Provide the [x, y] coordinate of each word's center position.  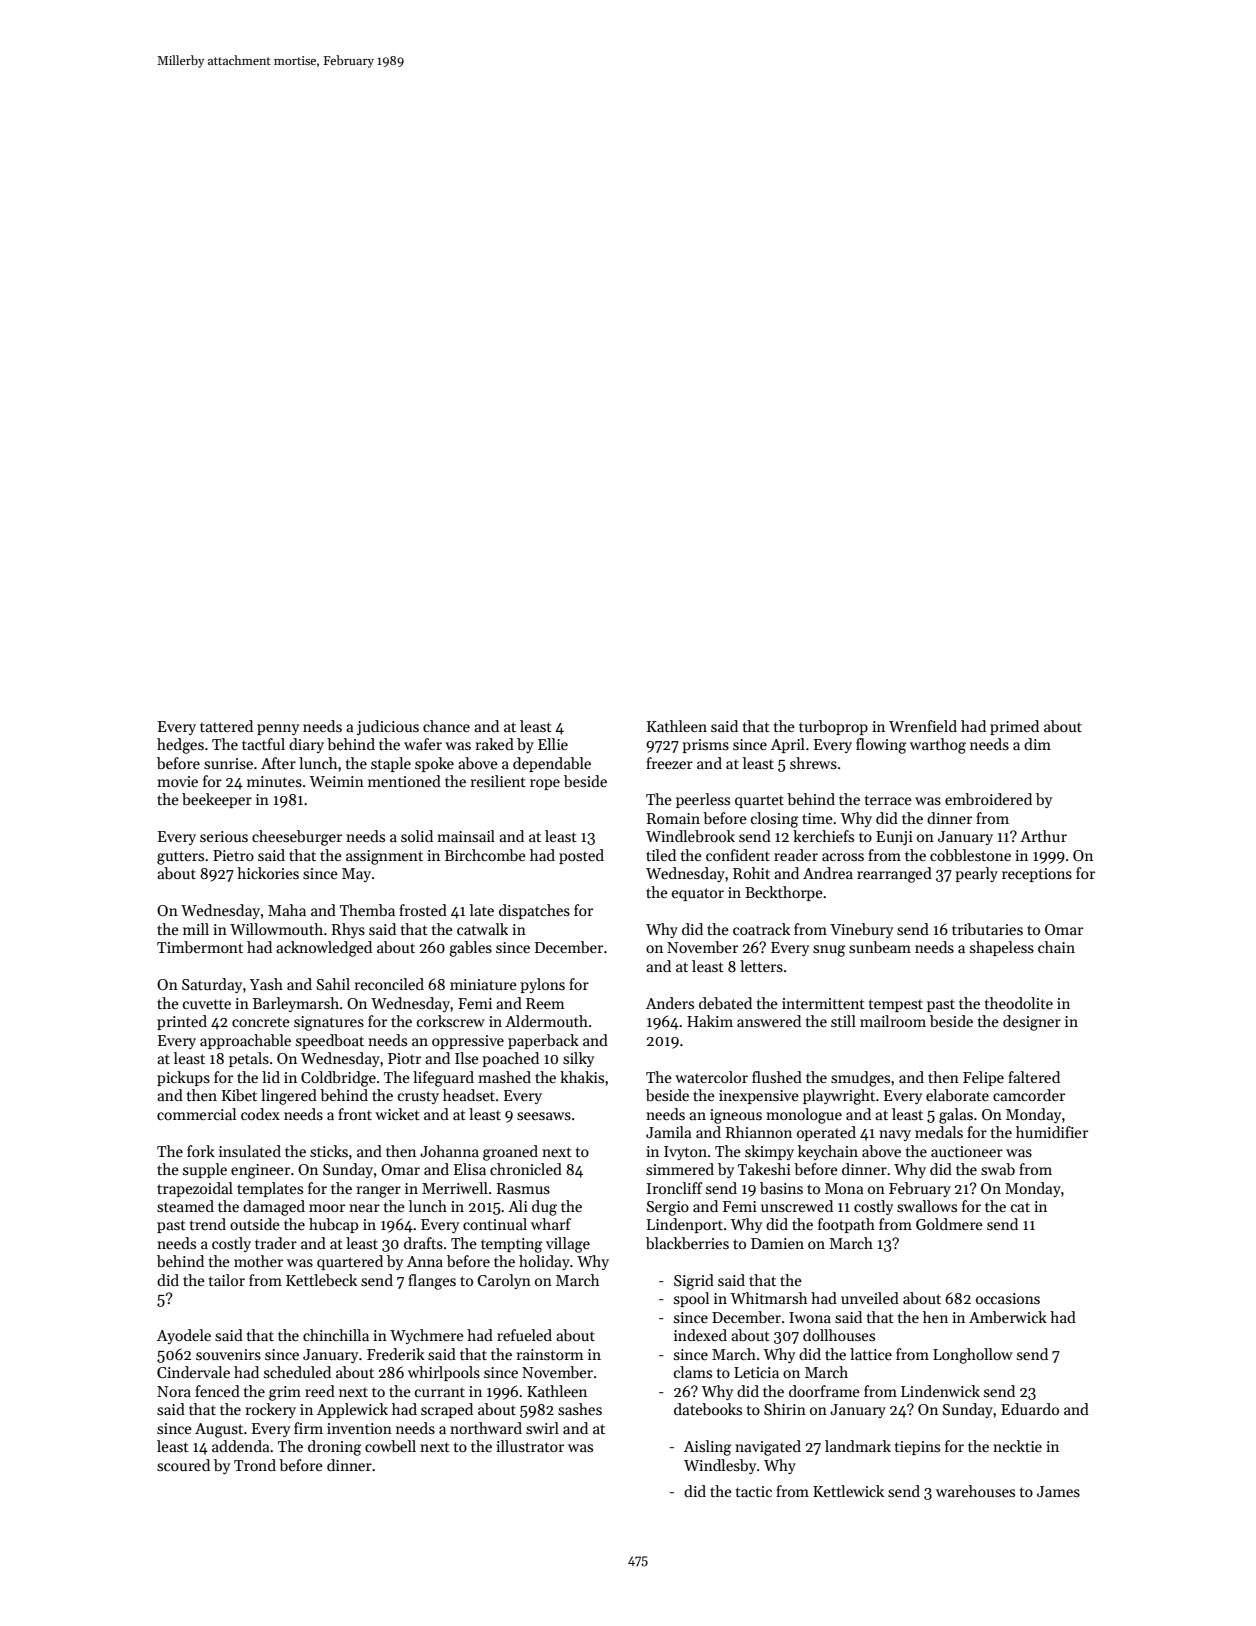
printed [182, 1022]
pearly [976, 874]
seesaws [544, 1116]
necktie [1017, 1446]
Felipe [983, 1078]
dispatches [534, 911]
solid [417, 836]
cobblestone [970, 855]
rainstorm [549, 1354]
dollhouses [839, 1335]
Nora [174, 1391]
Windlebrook [690, 836]
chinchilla [336, 1335]
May [356, 875]
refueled [524, 1335]
